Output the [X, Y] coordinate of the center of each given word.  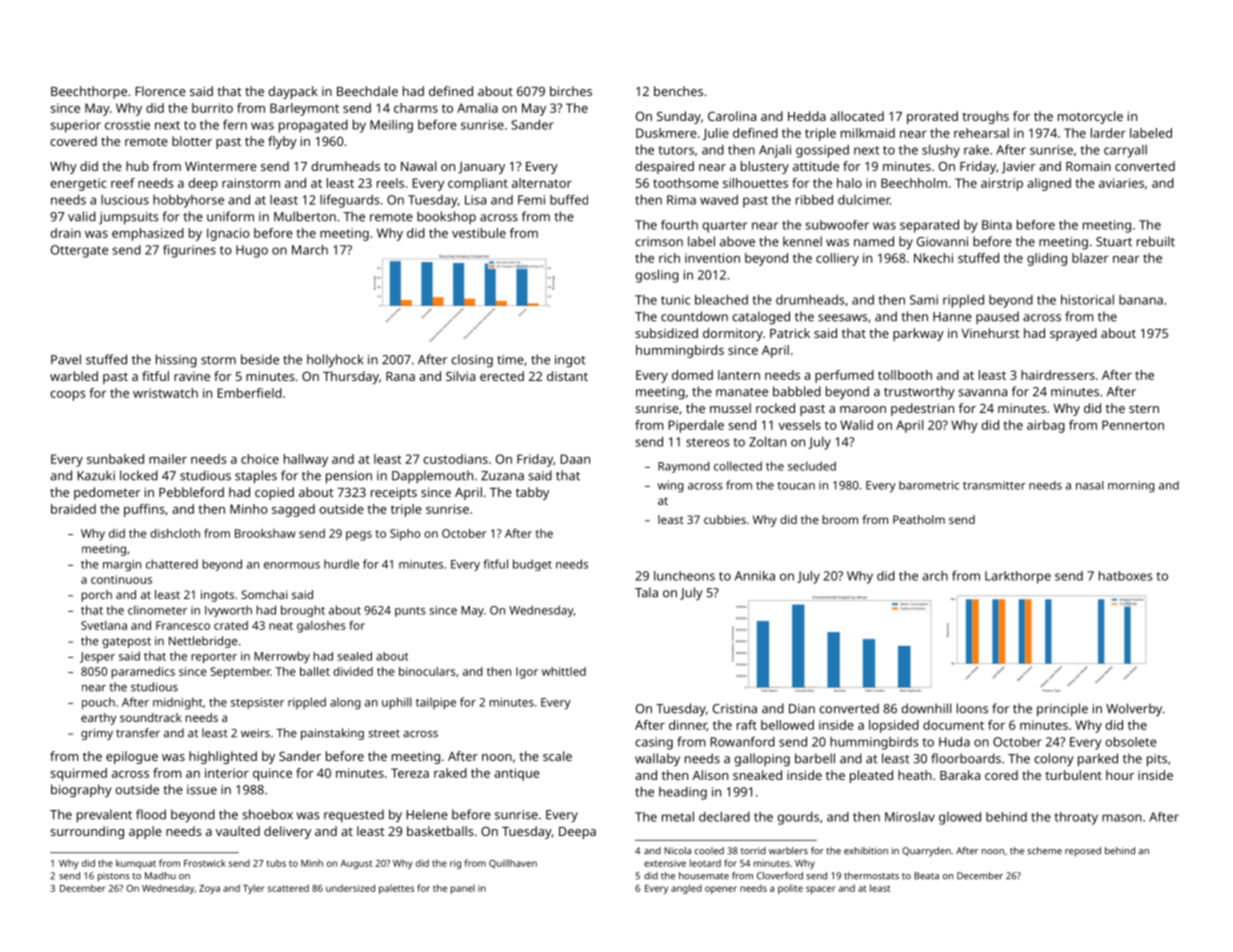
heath [915, 775]
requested [354, 816]
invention [712, 258]
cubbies [725, 519]
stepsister [257, 704]
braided [73, 509]
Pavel [66, 359]
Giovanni [942, 242]
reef [123, 183]
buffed [569, 199]
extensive [665, 863]
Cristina [735, 709]
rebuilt [1156, 241]
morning [1131, 487]
